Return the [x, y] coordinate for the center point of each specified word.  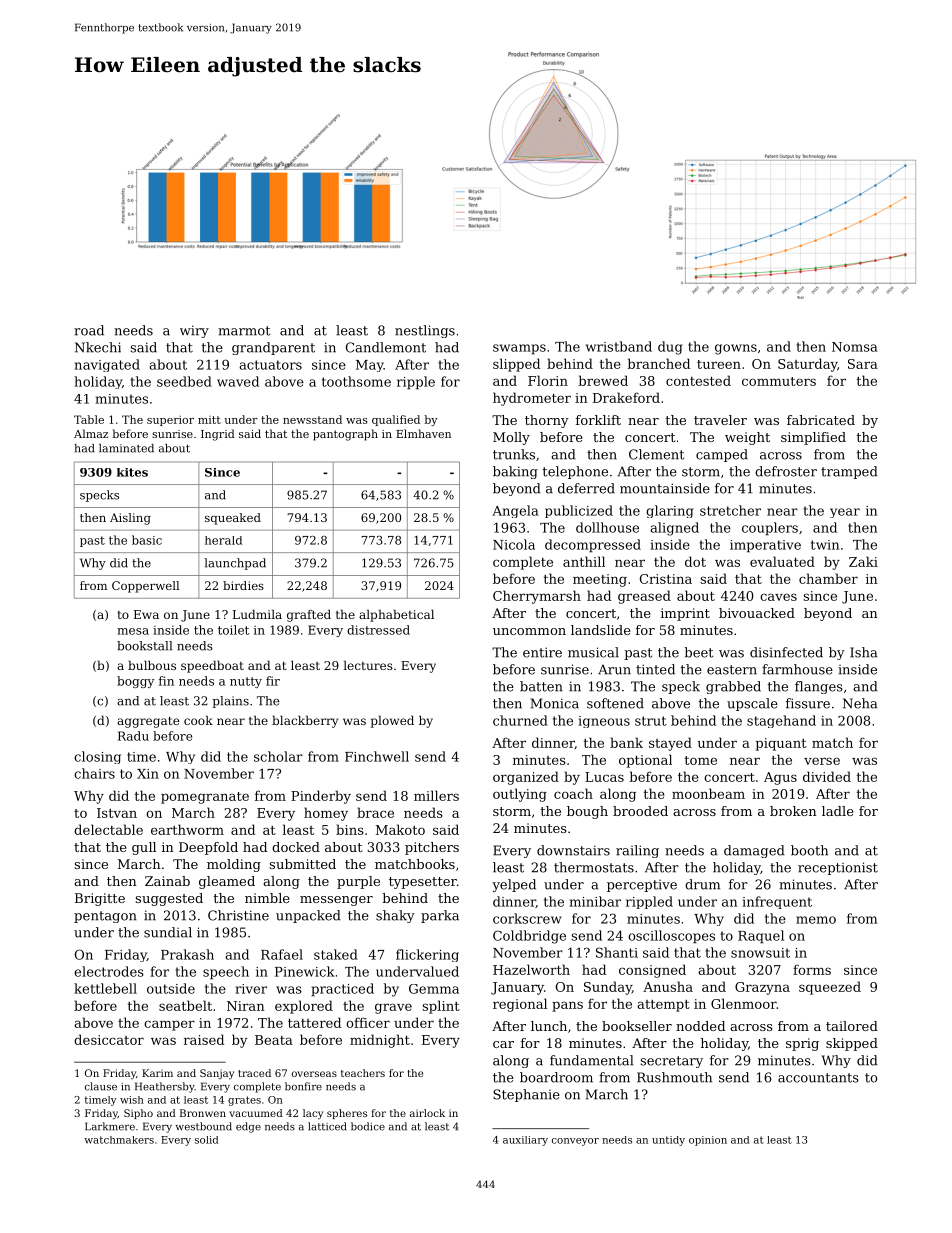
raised [204, 1039]
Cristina [666, 579]
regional [520, 1005]
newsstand [312, 419]
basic [147, 540]
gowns [736, 349]
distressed [378, 630]
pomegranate [205, 798]
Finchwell [377, 756]
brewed [603, 380]
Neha [860, 703]
